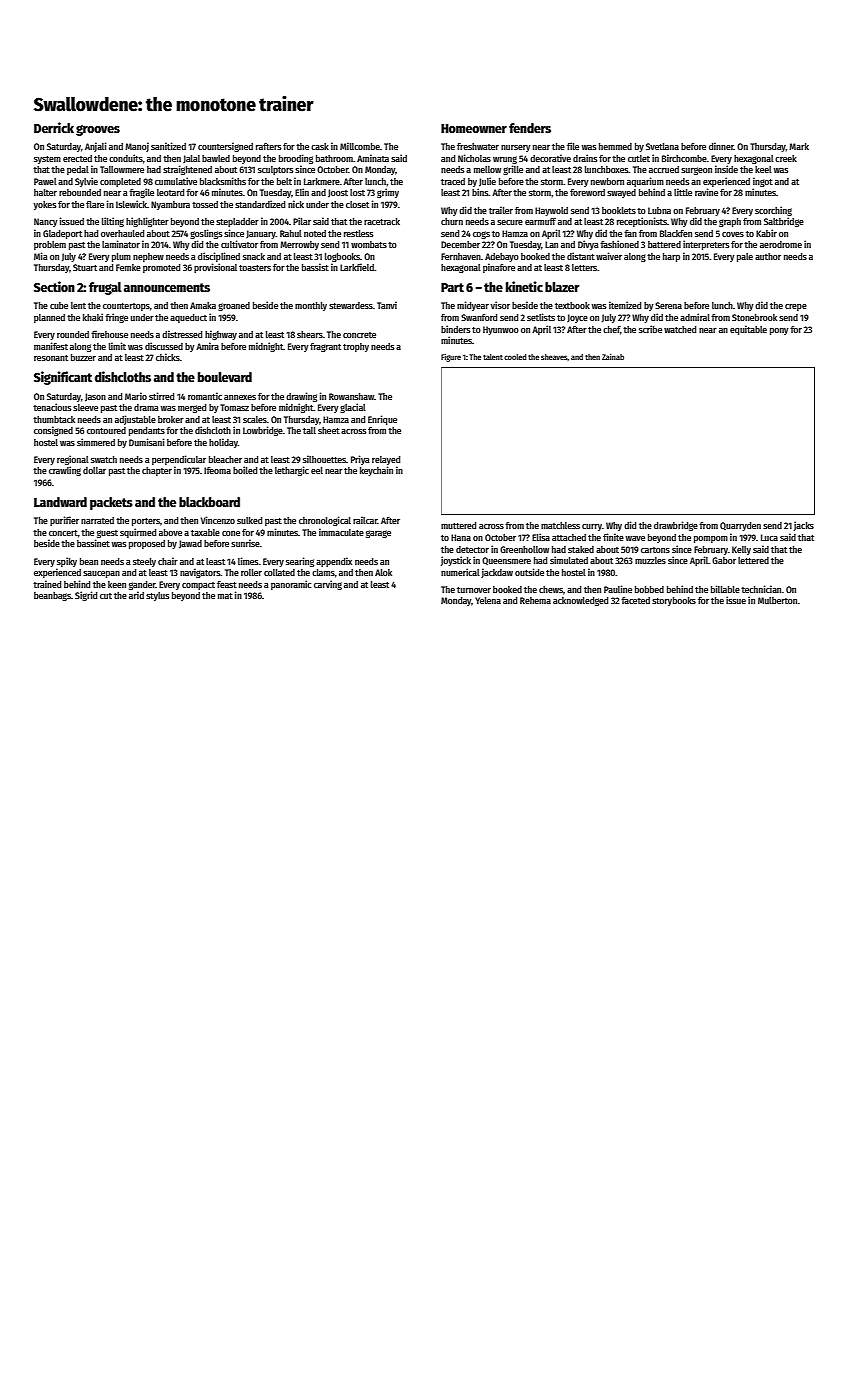  Describe the element at coordinates (209, 502) in the image. I see `blackboard` at that location.
